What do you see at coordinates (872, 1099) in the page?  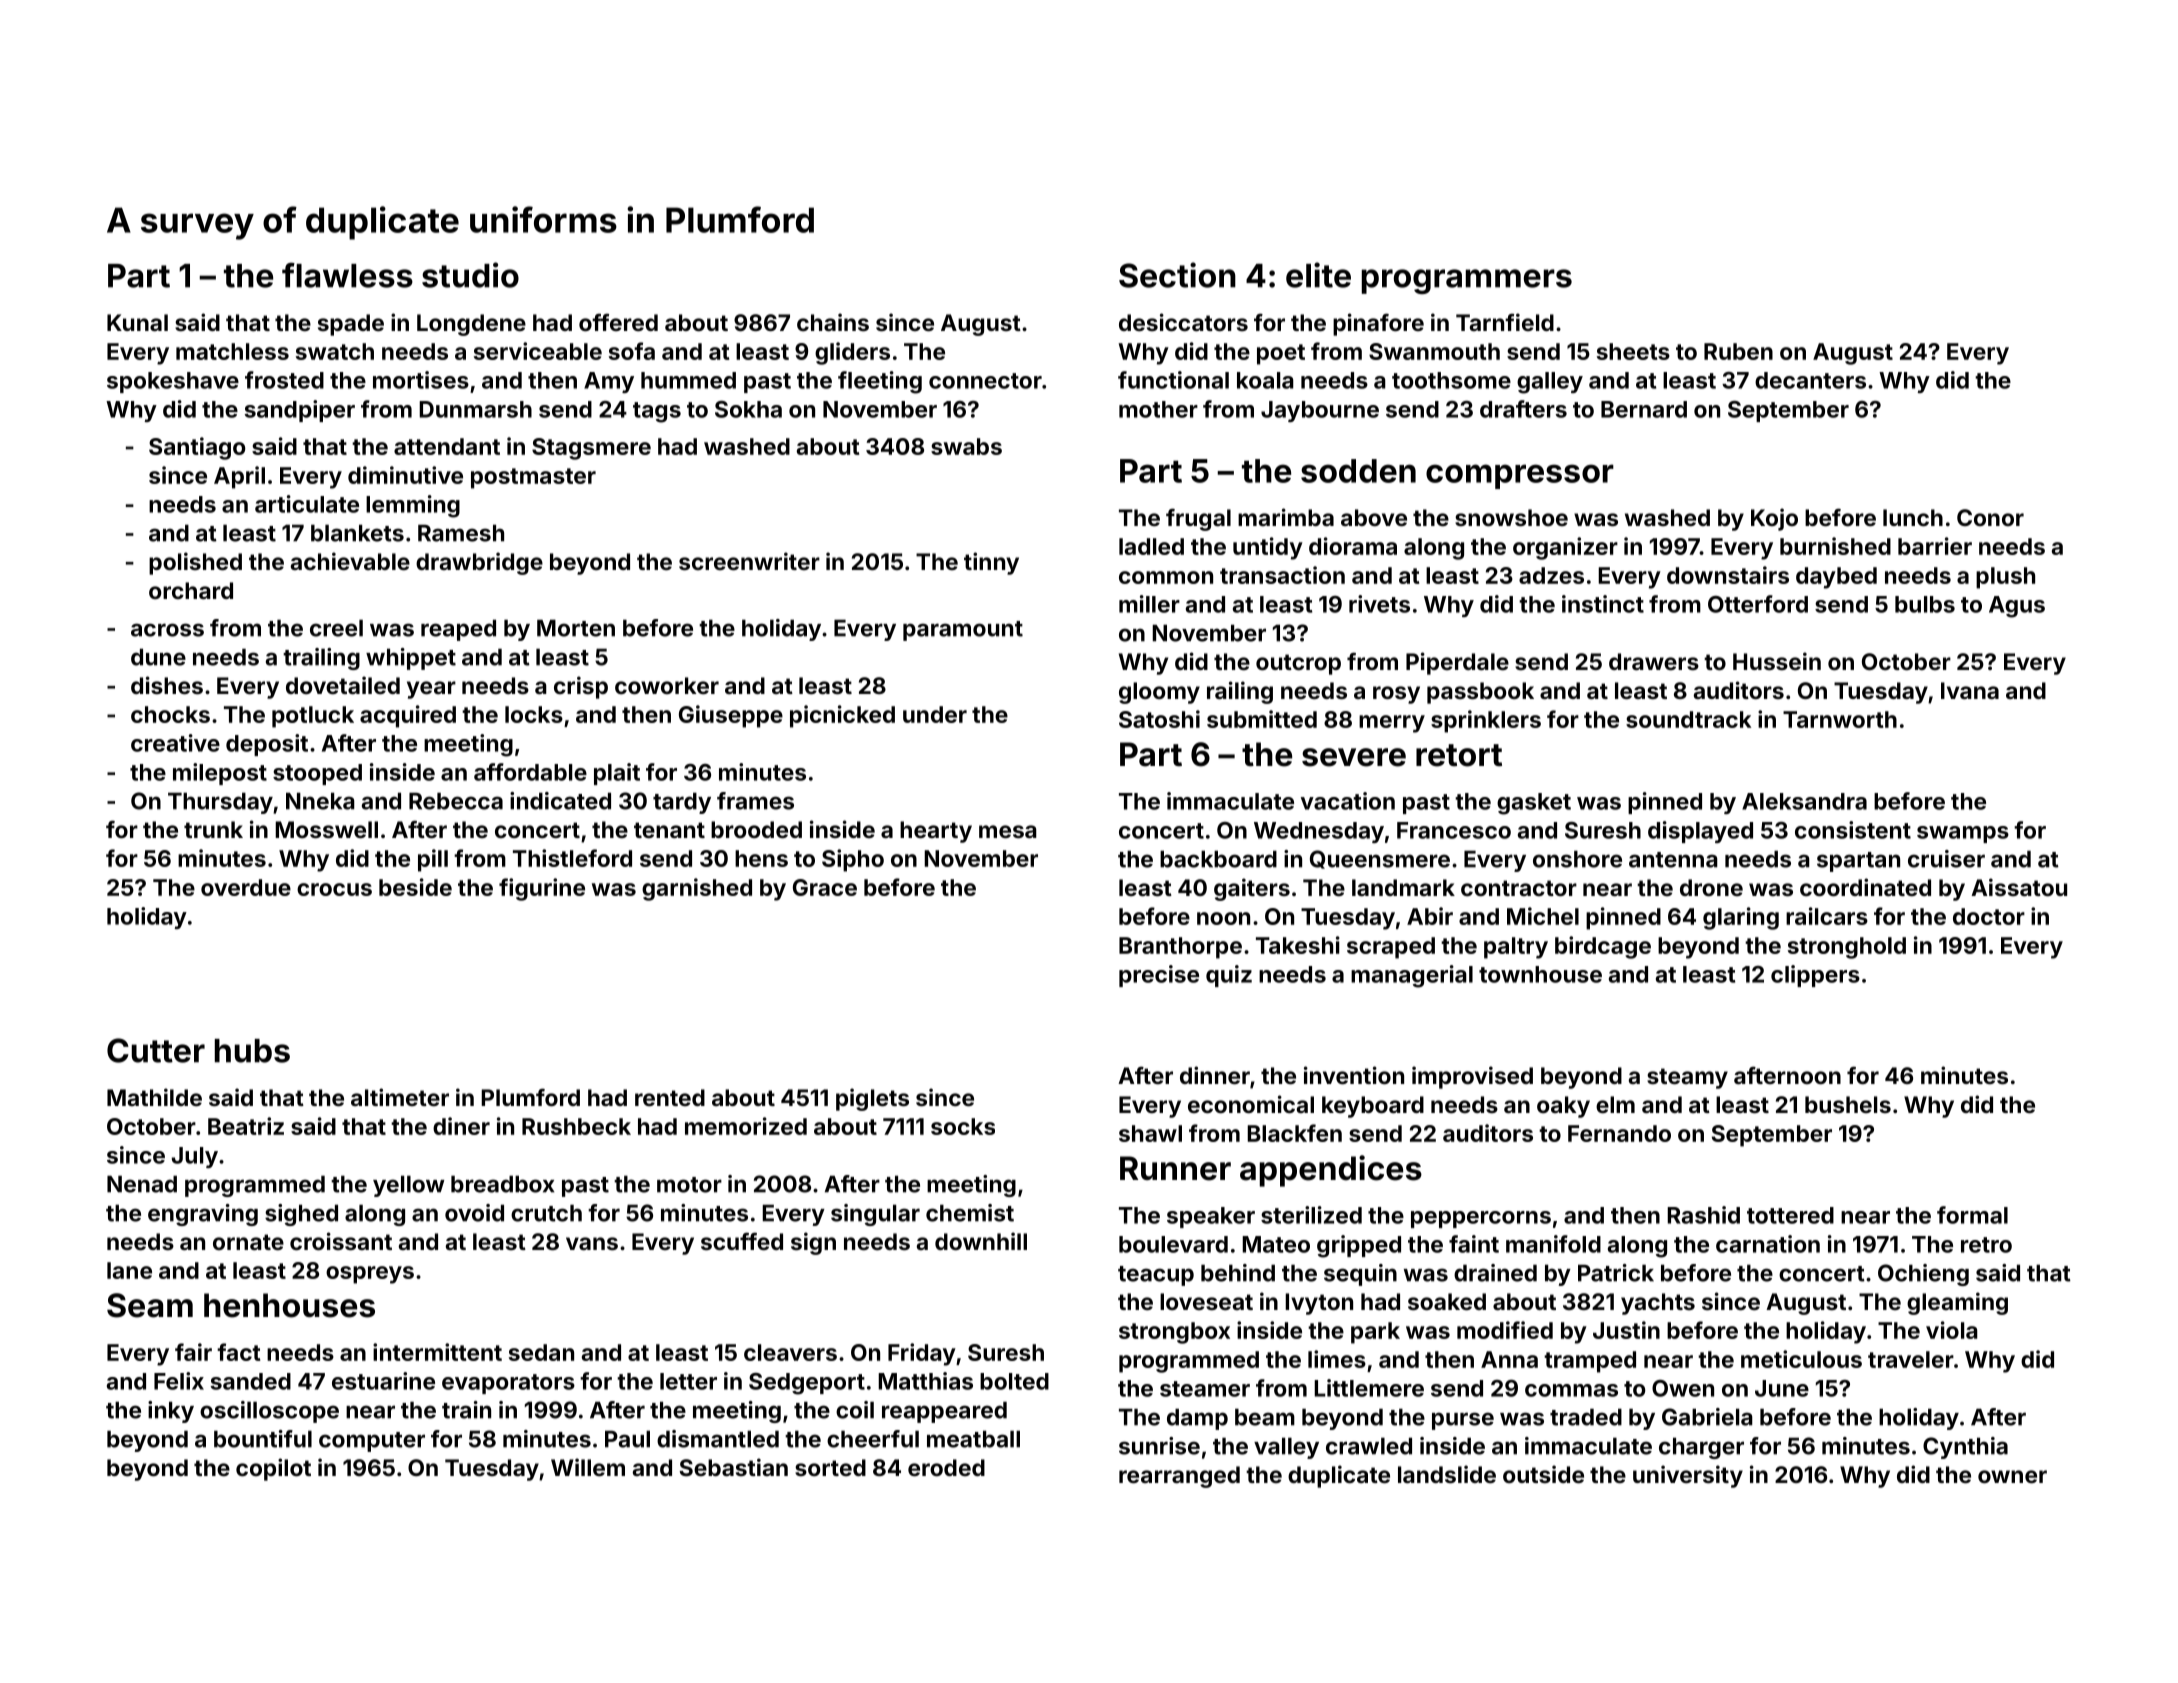 I see `piglets` at bounding box center [872, 1099].
